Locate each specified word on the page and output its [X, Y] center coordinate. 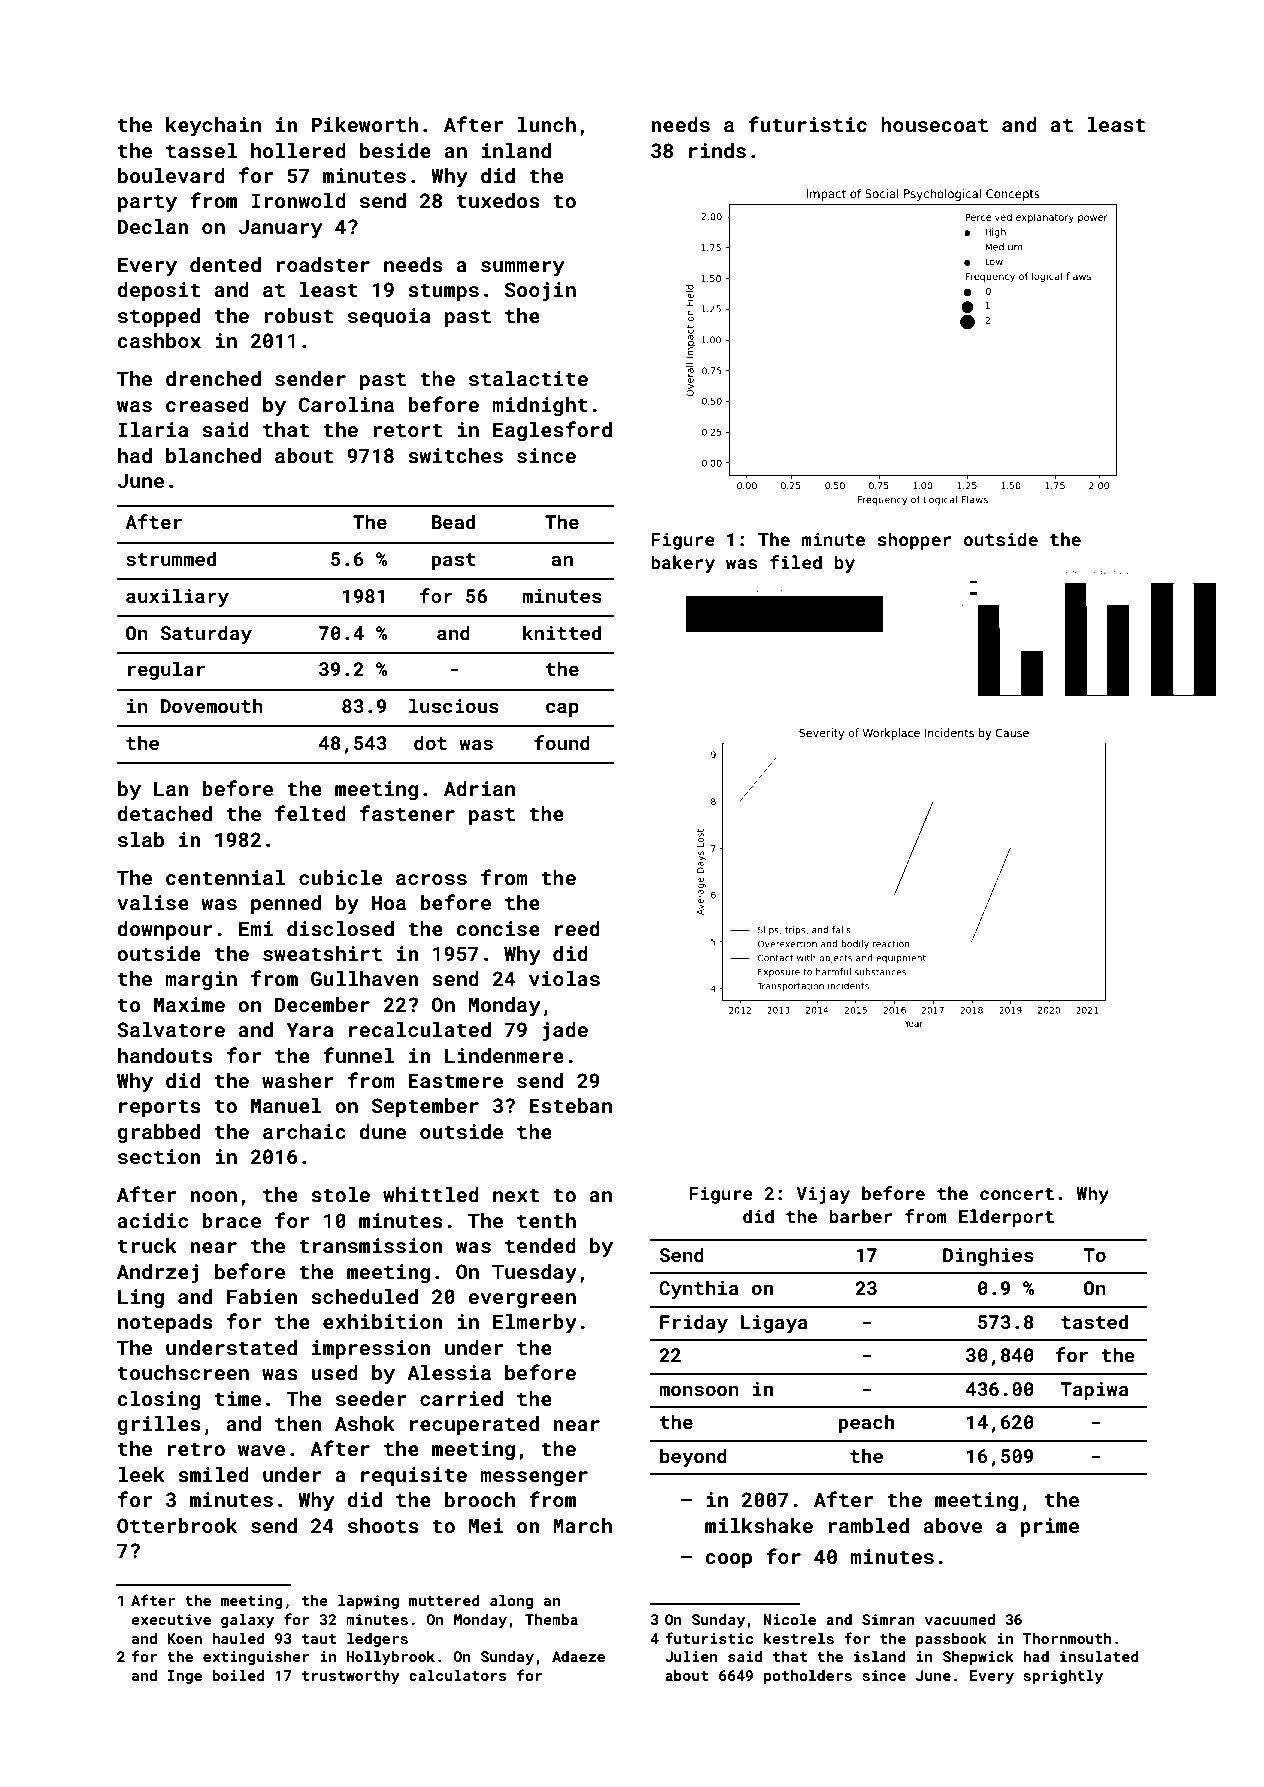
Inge [185, 1677]
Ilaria [153, 429]
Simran [888, 1619]
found [562, 742]
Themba [551, 1619]
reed [577, 928]
